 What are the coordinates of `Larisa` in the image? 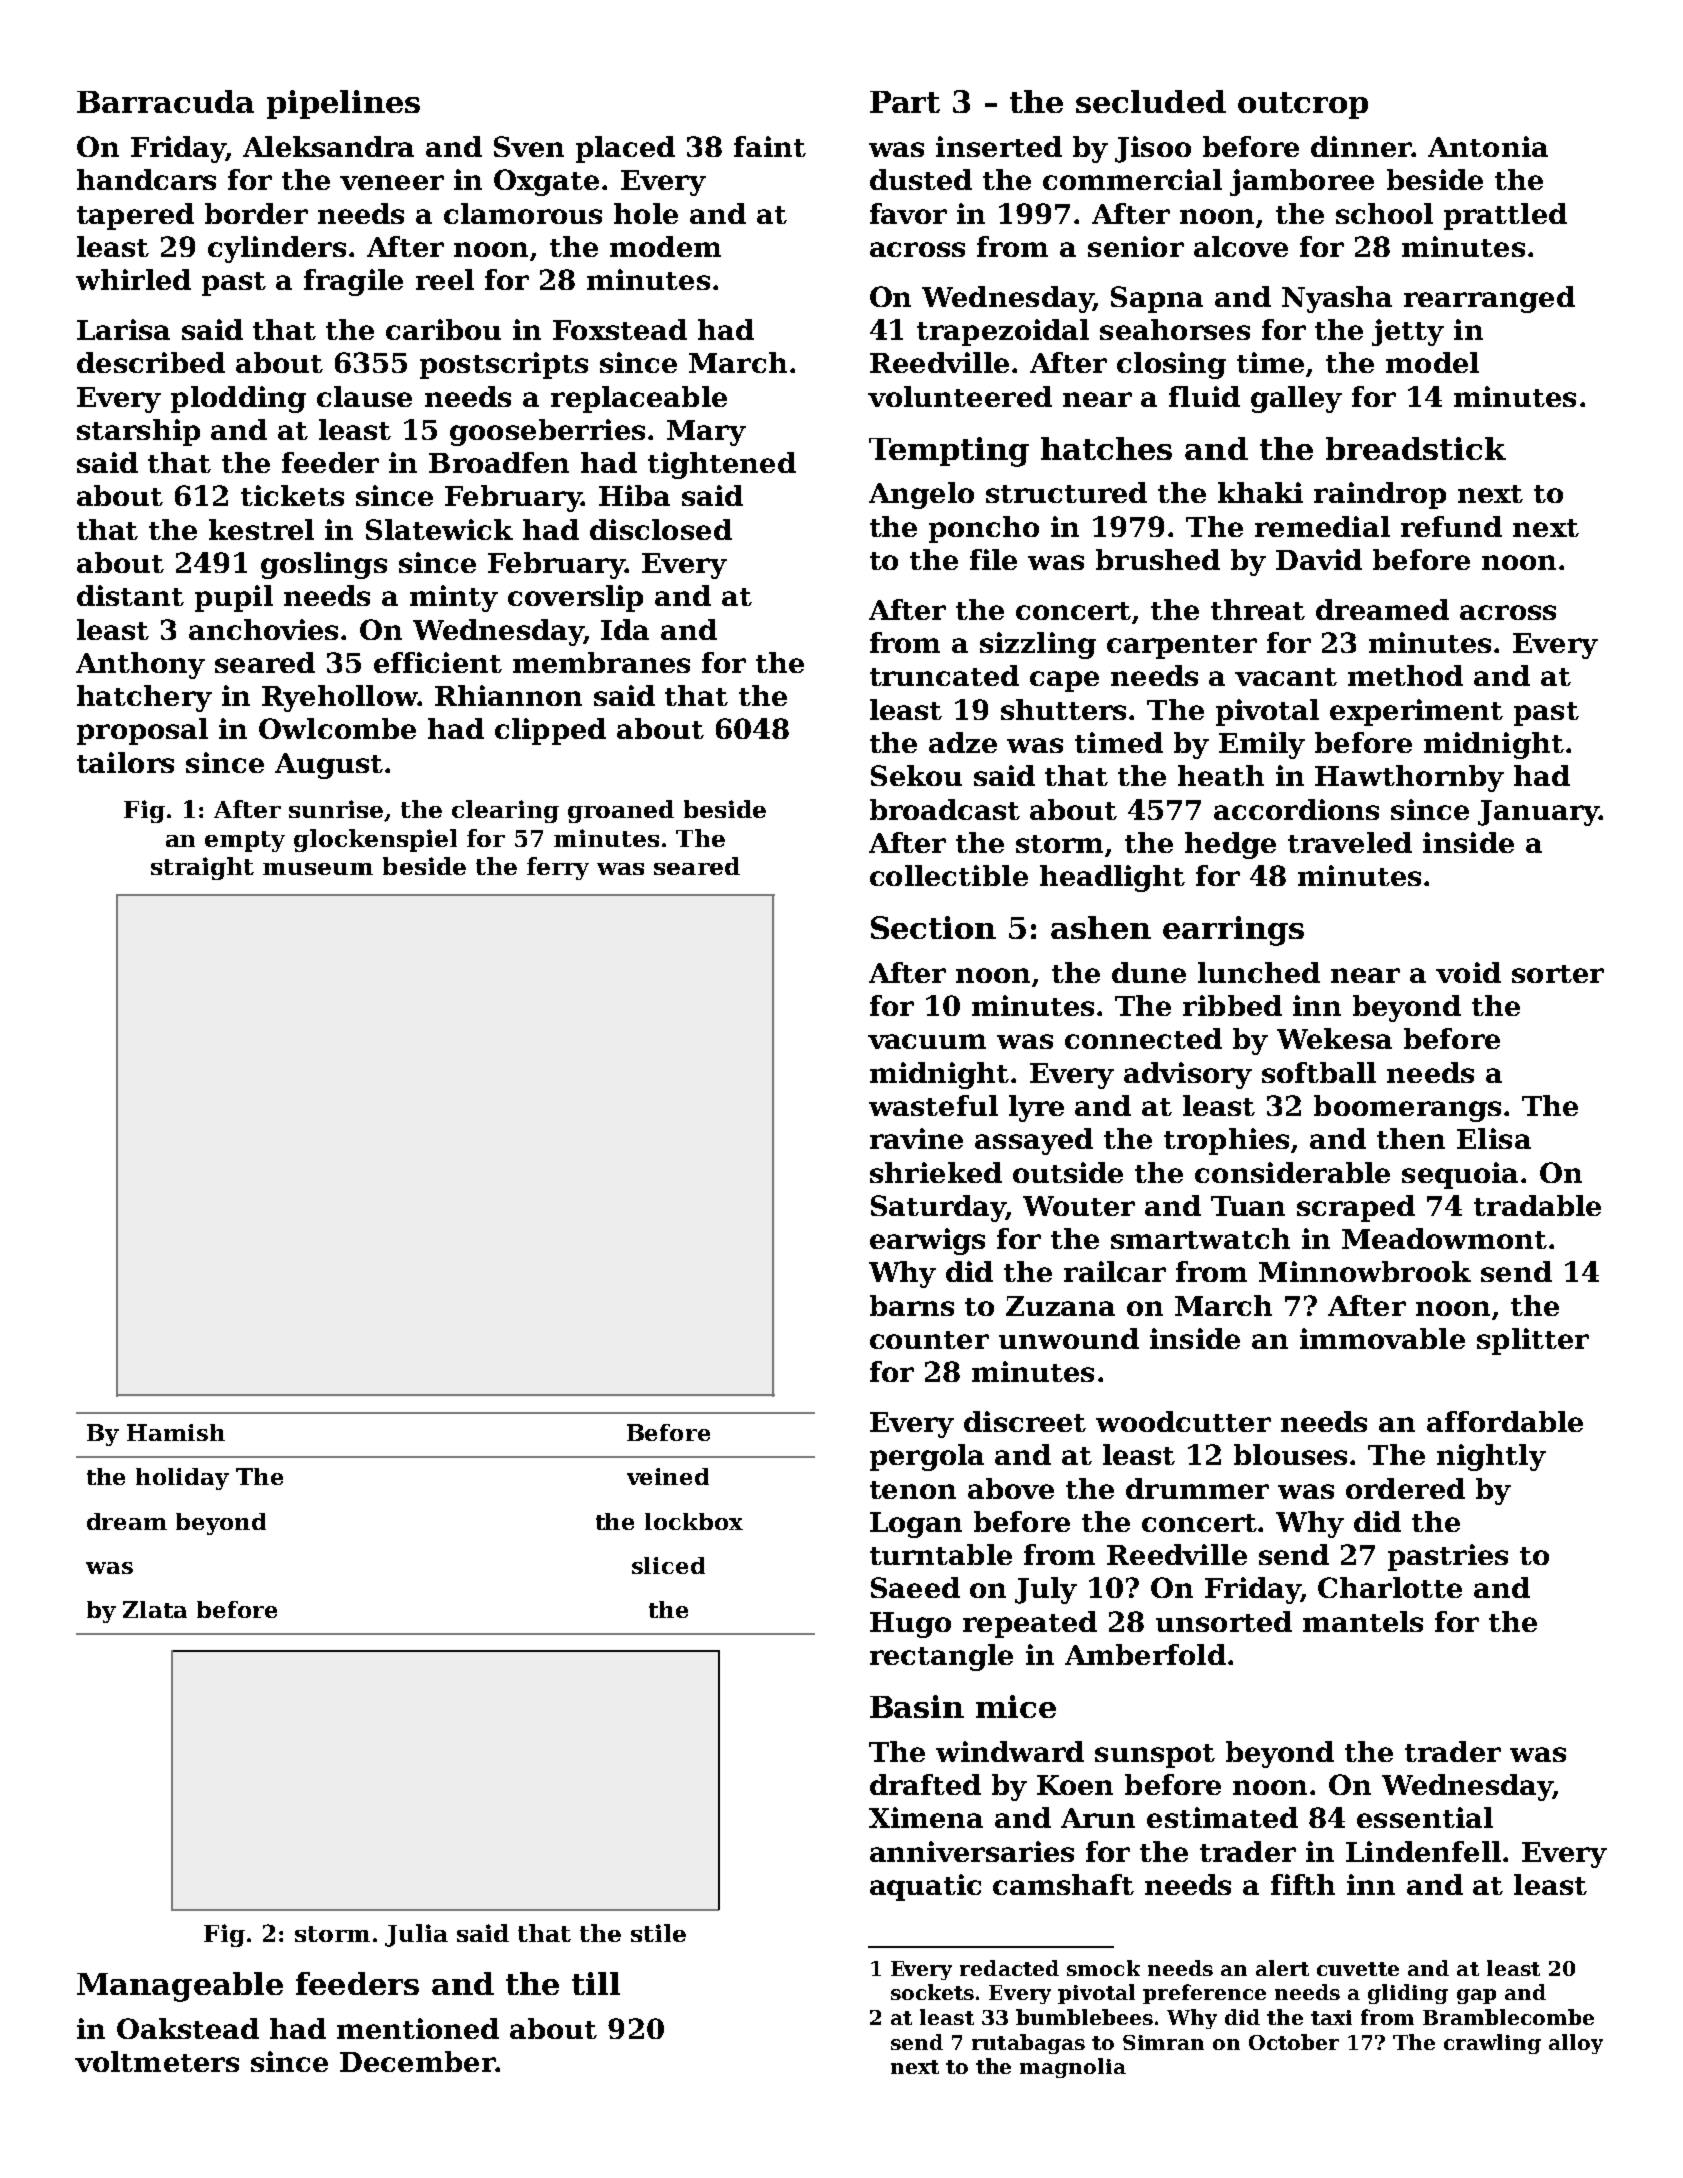 It's located at (123, 329).
